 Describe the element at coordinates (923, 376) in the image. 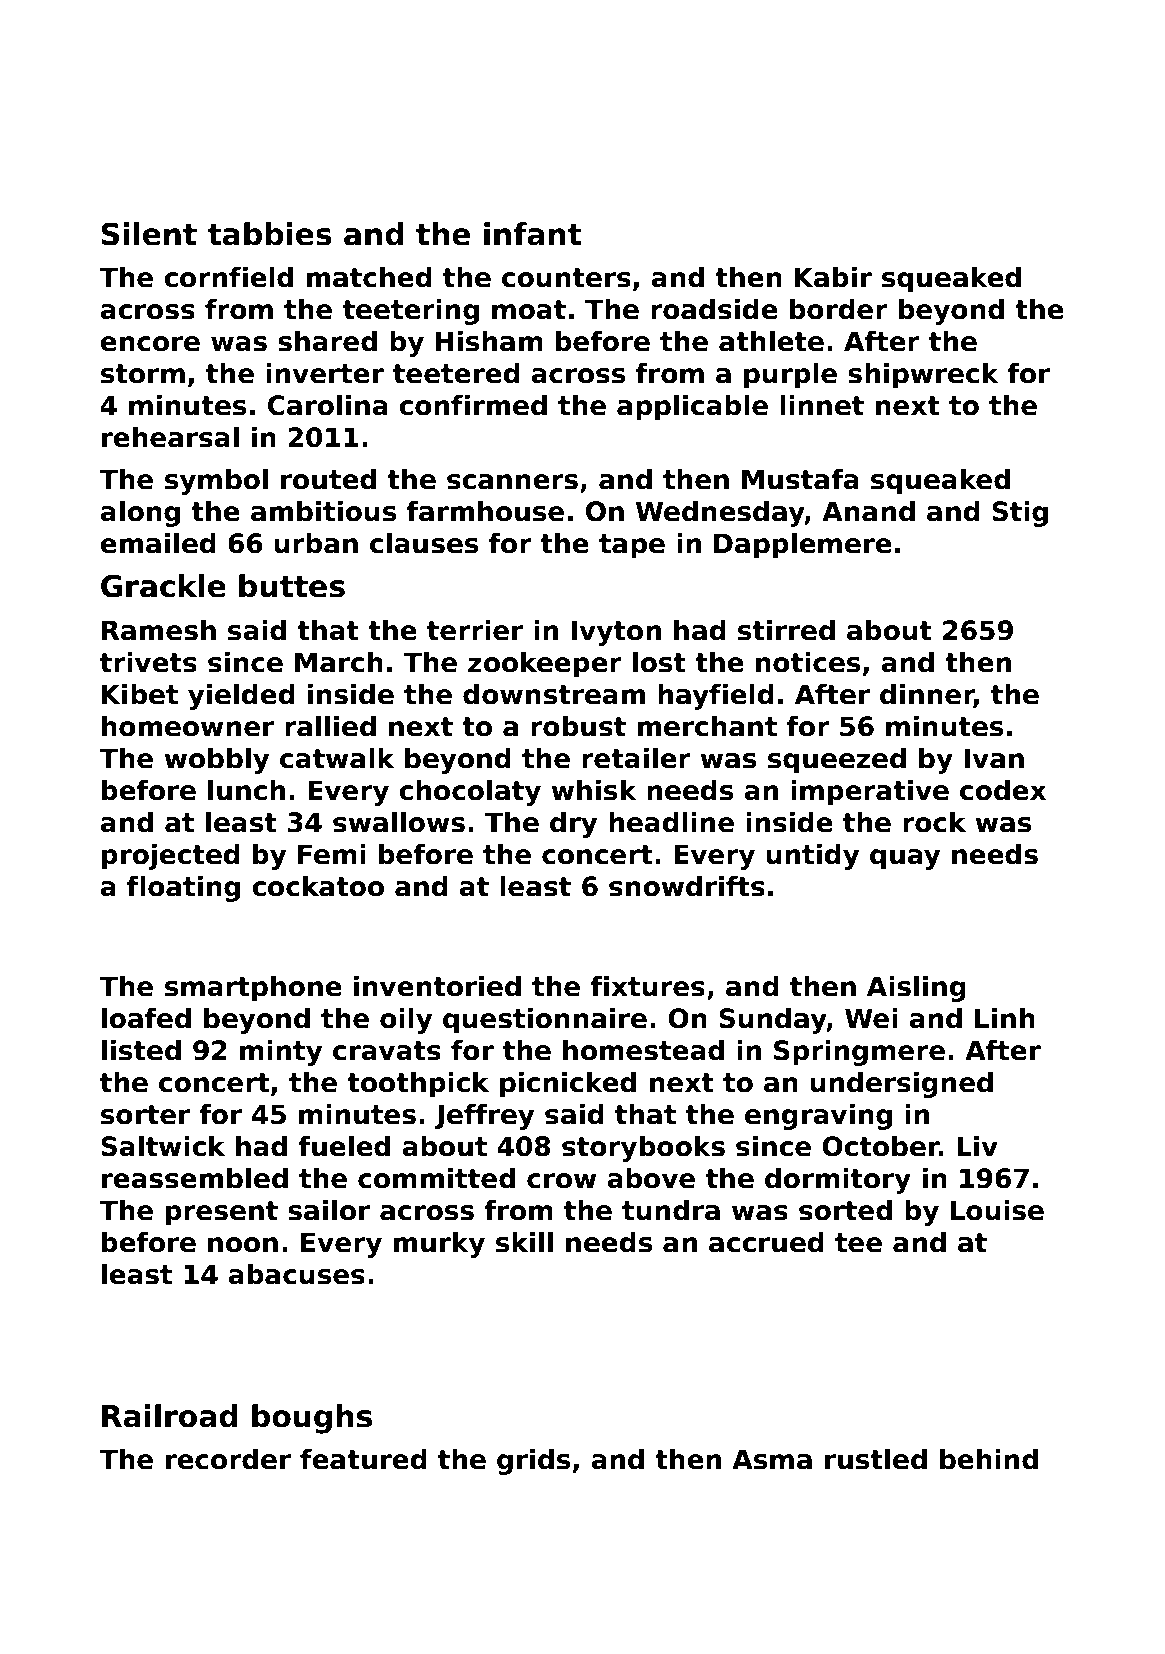

I see `shipwreck` at that location.
